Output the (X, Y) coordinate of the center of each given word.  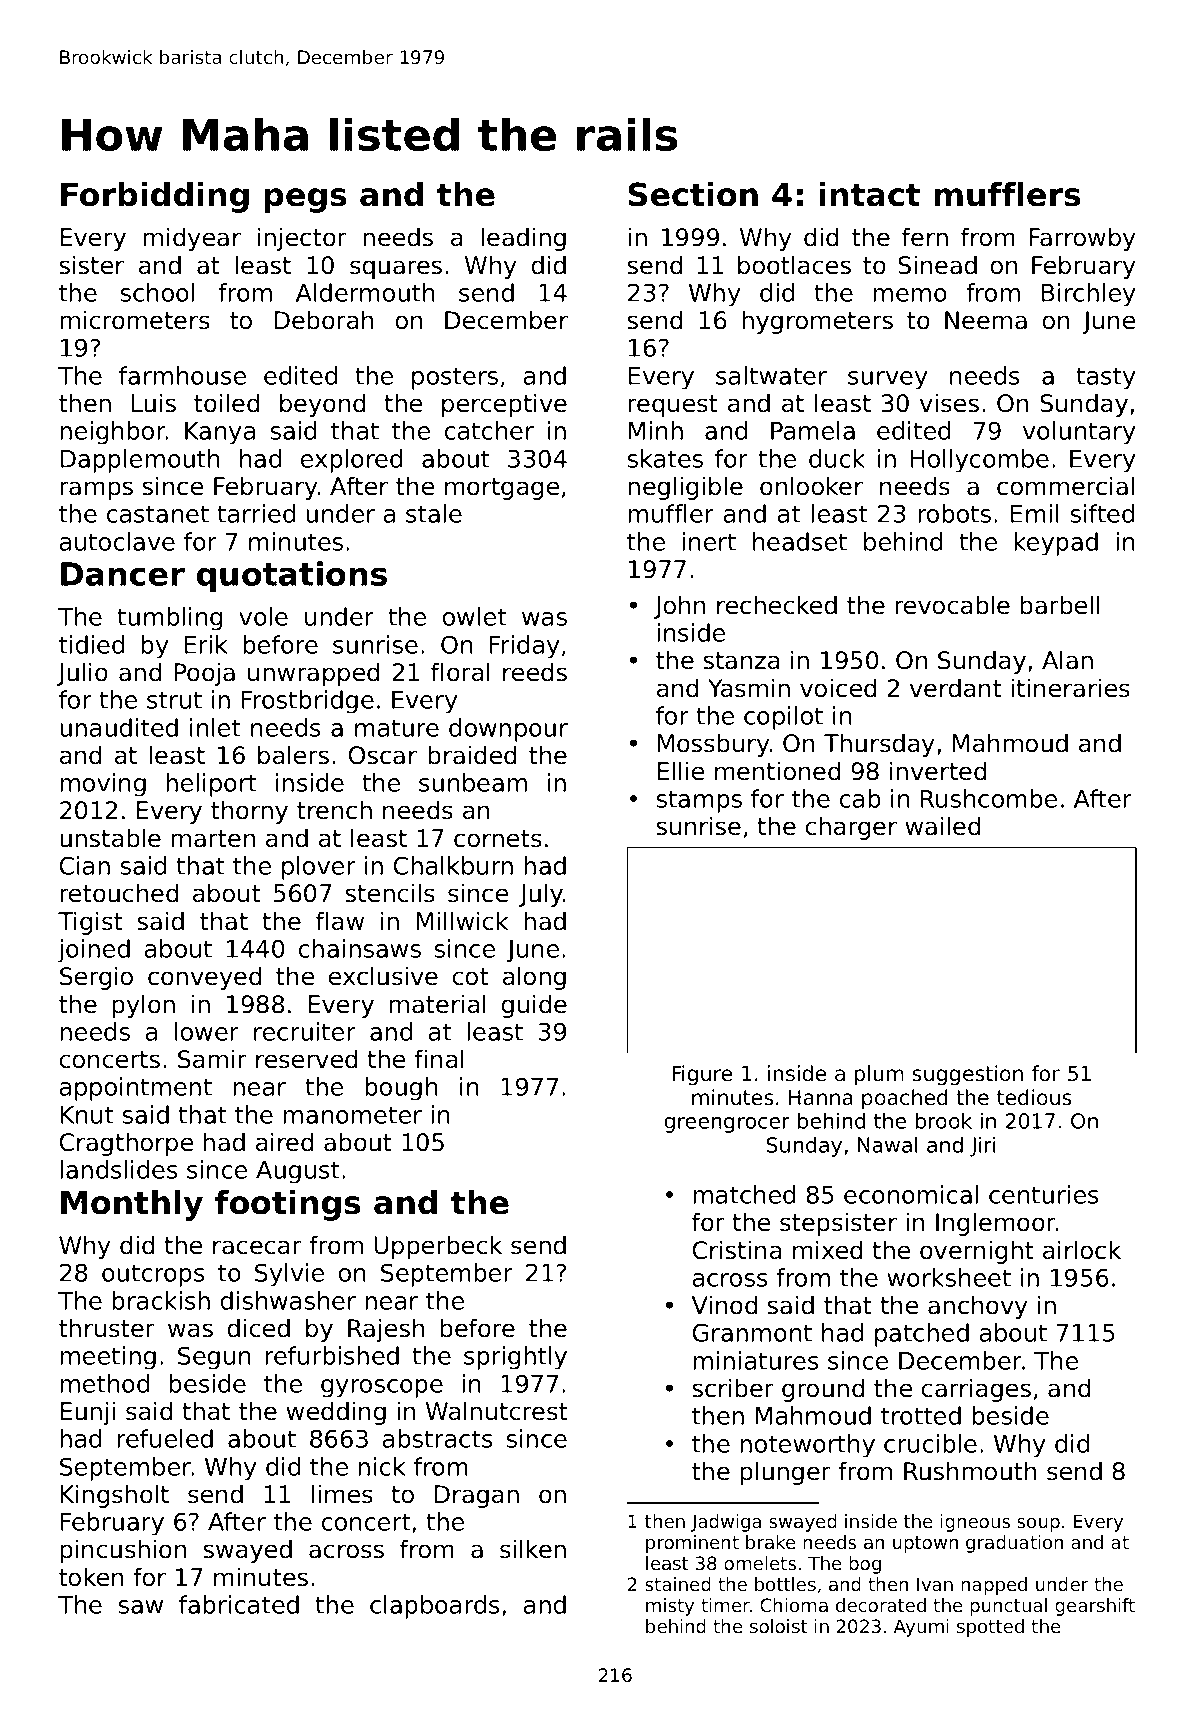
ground (823, 1390)
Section (693, 194)
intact (869, 194)
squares (396, 269)
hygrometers (817, 322)
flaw (340, 921)
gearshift (1095, 1607)
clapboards (435, 1607)
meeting (108, 1358)
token (91, 1577)
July (541, 895)
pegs (305, 200)
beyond (322, 405)
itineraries (1070, 688)
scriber (733, 1388)
